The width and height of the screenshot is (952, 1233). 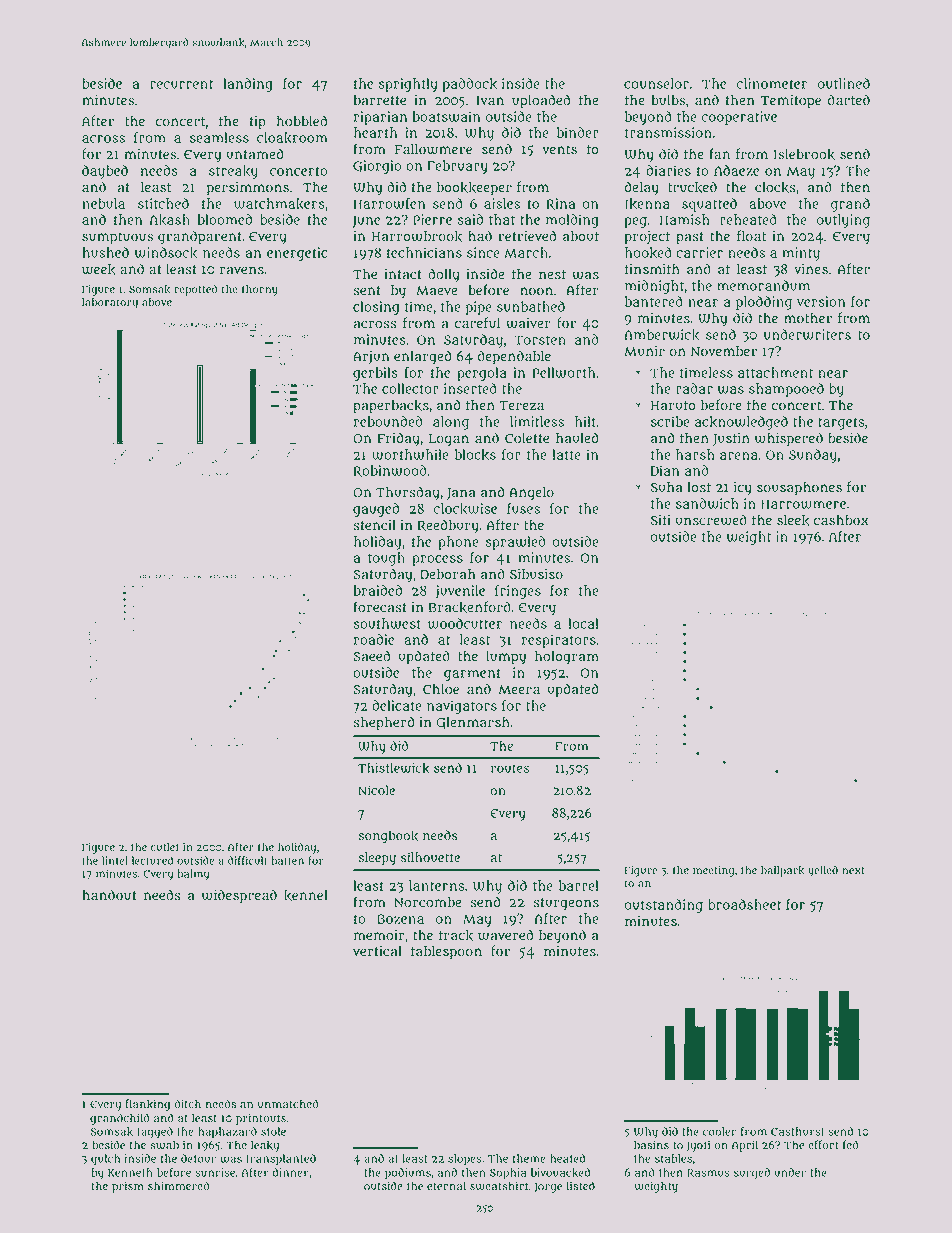 What do you see at coordinates (376, 510) in the screenshot?
I see `gauged` at bounding box center [376, 510].
